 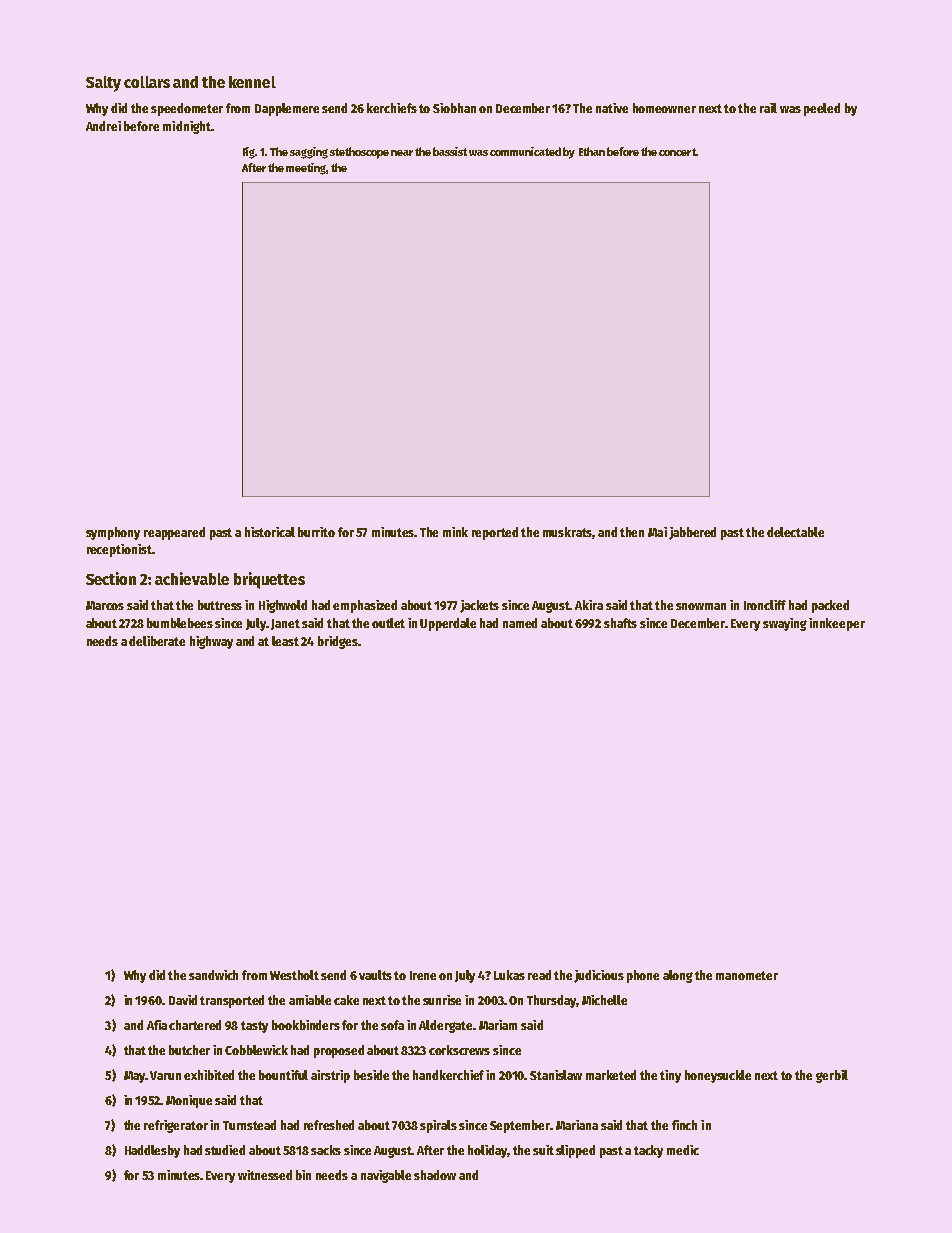 I want to click on phone, so click(x=643, y=976).
